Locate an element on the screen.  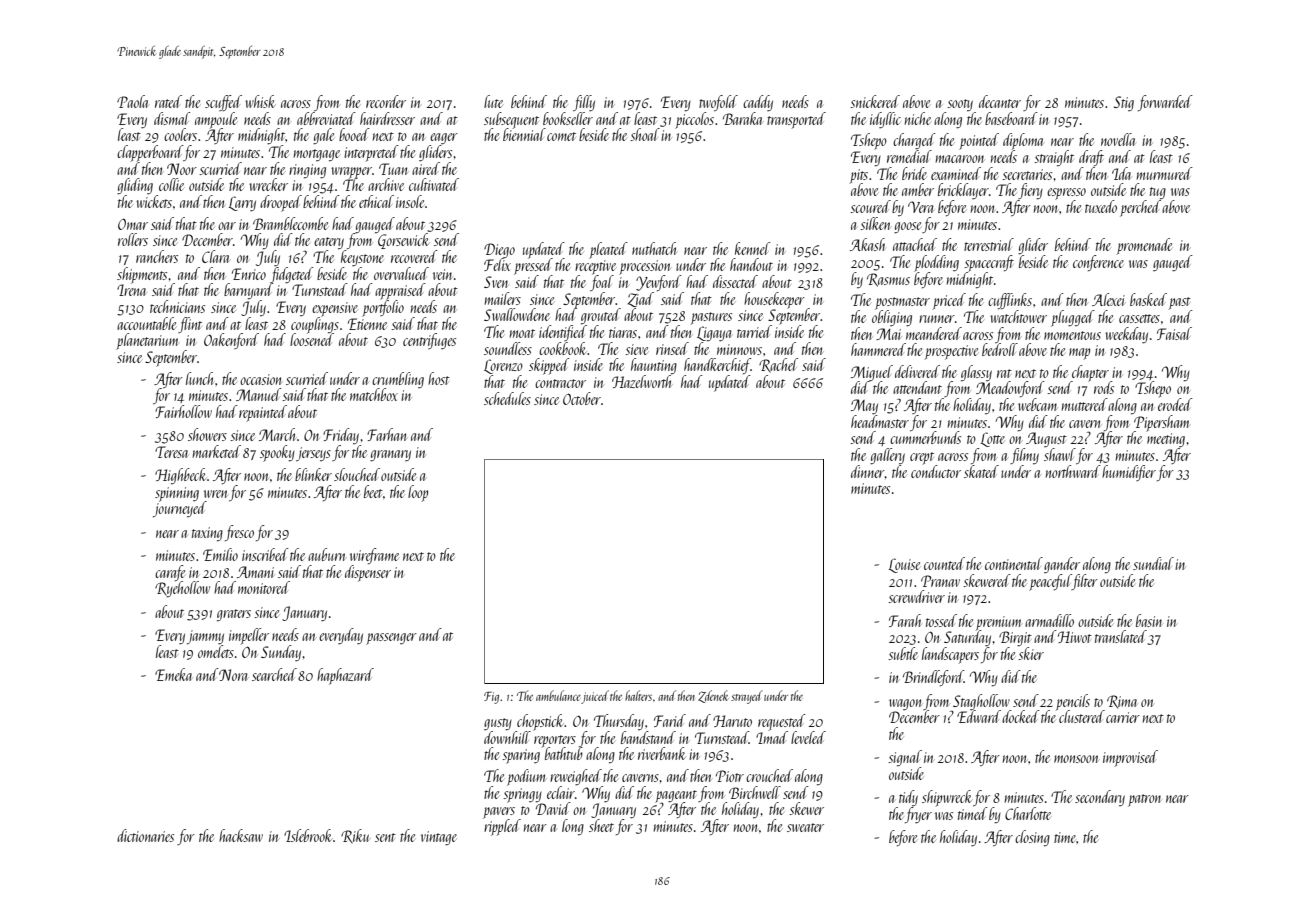
shoal is located at coordinates (645, 134).
